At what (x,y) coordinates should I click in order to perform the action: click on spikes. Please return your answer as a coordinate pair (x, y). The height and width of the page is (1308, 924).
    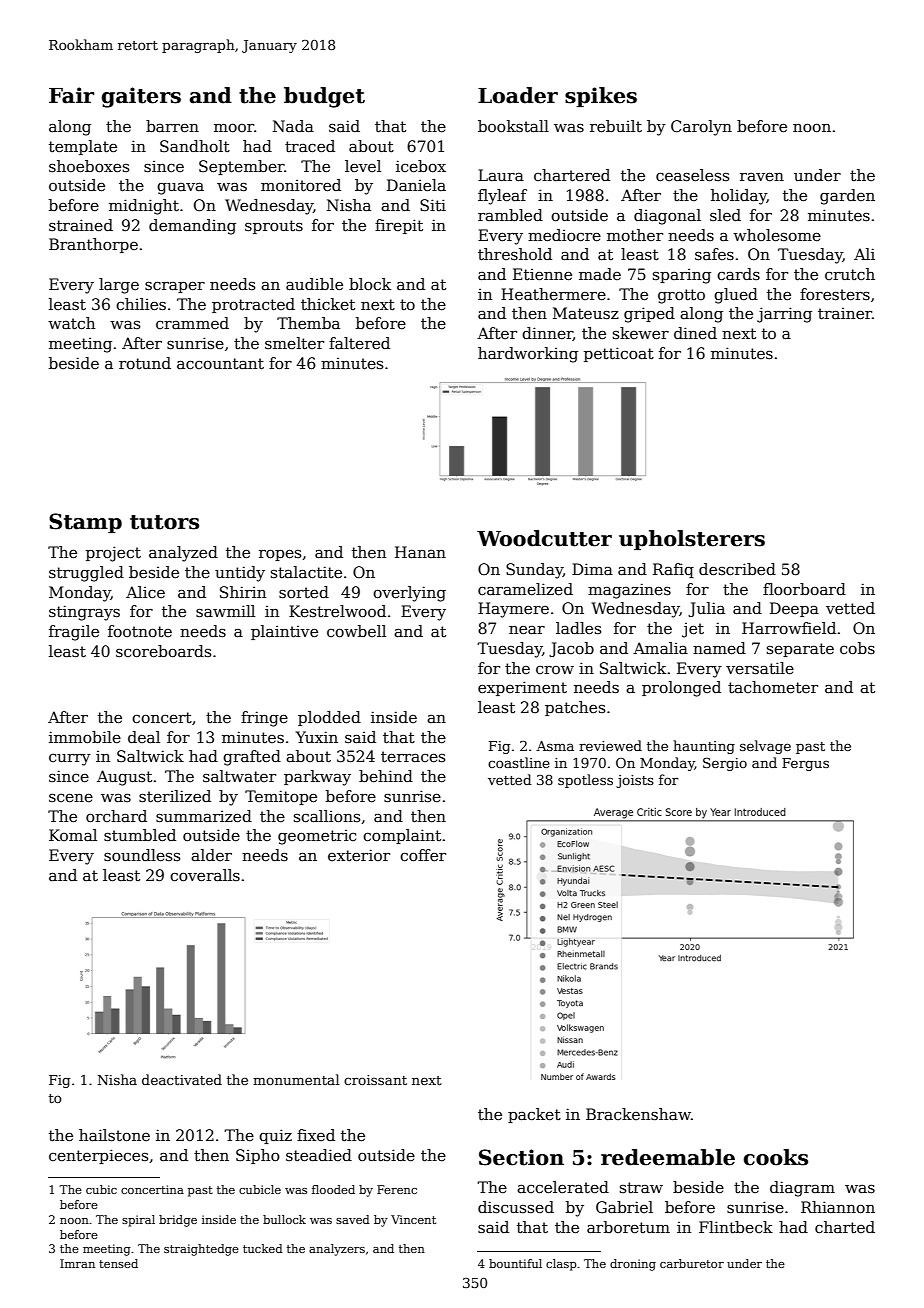
    Looking at the image, I should click on (601, 97).
